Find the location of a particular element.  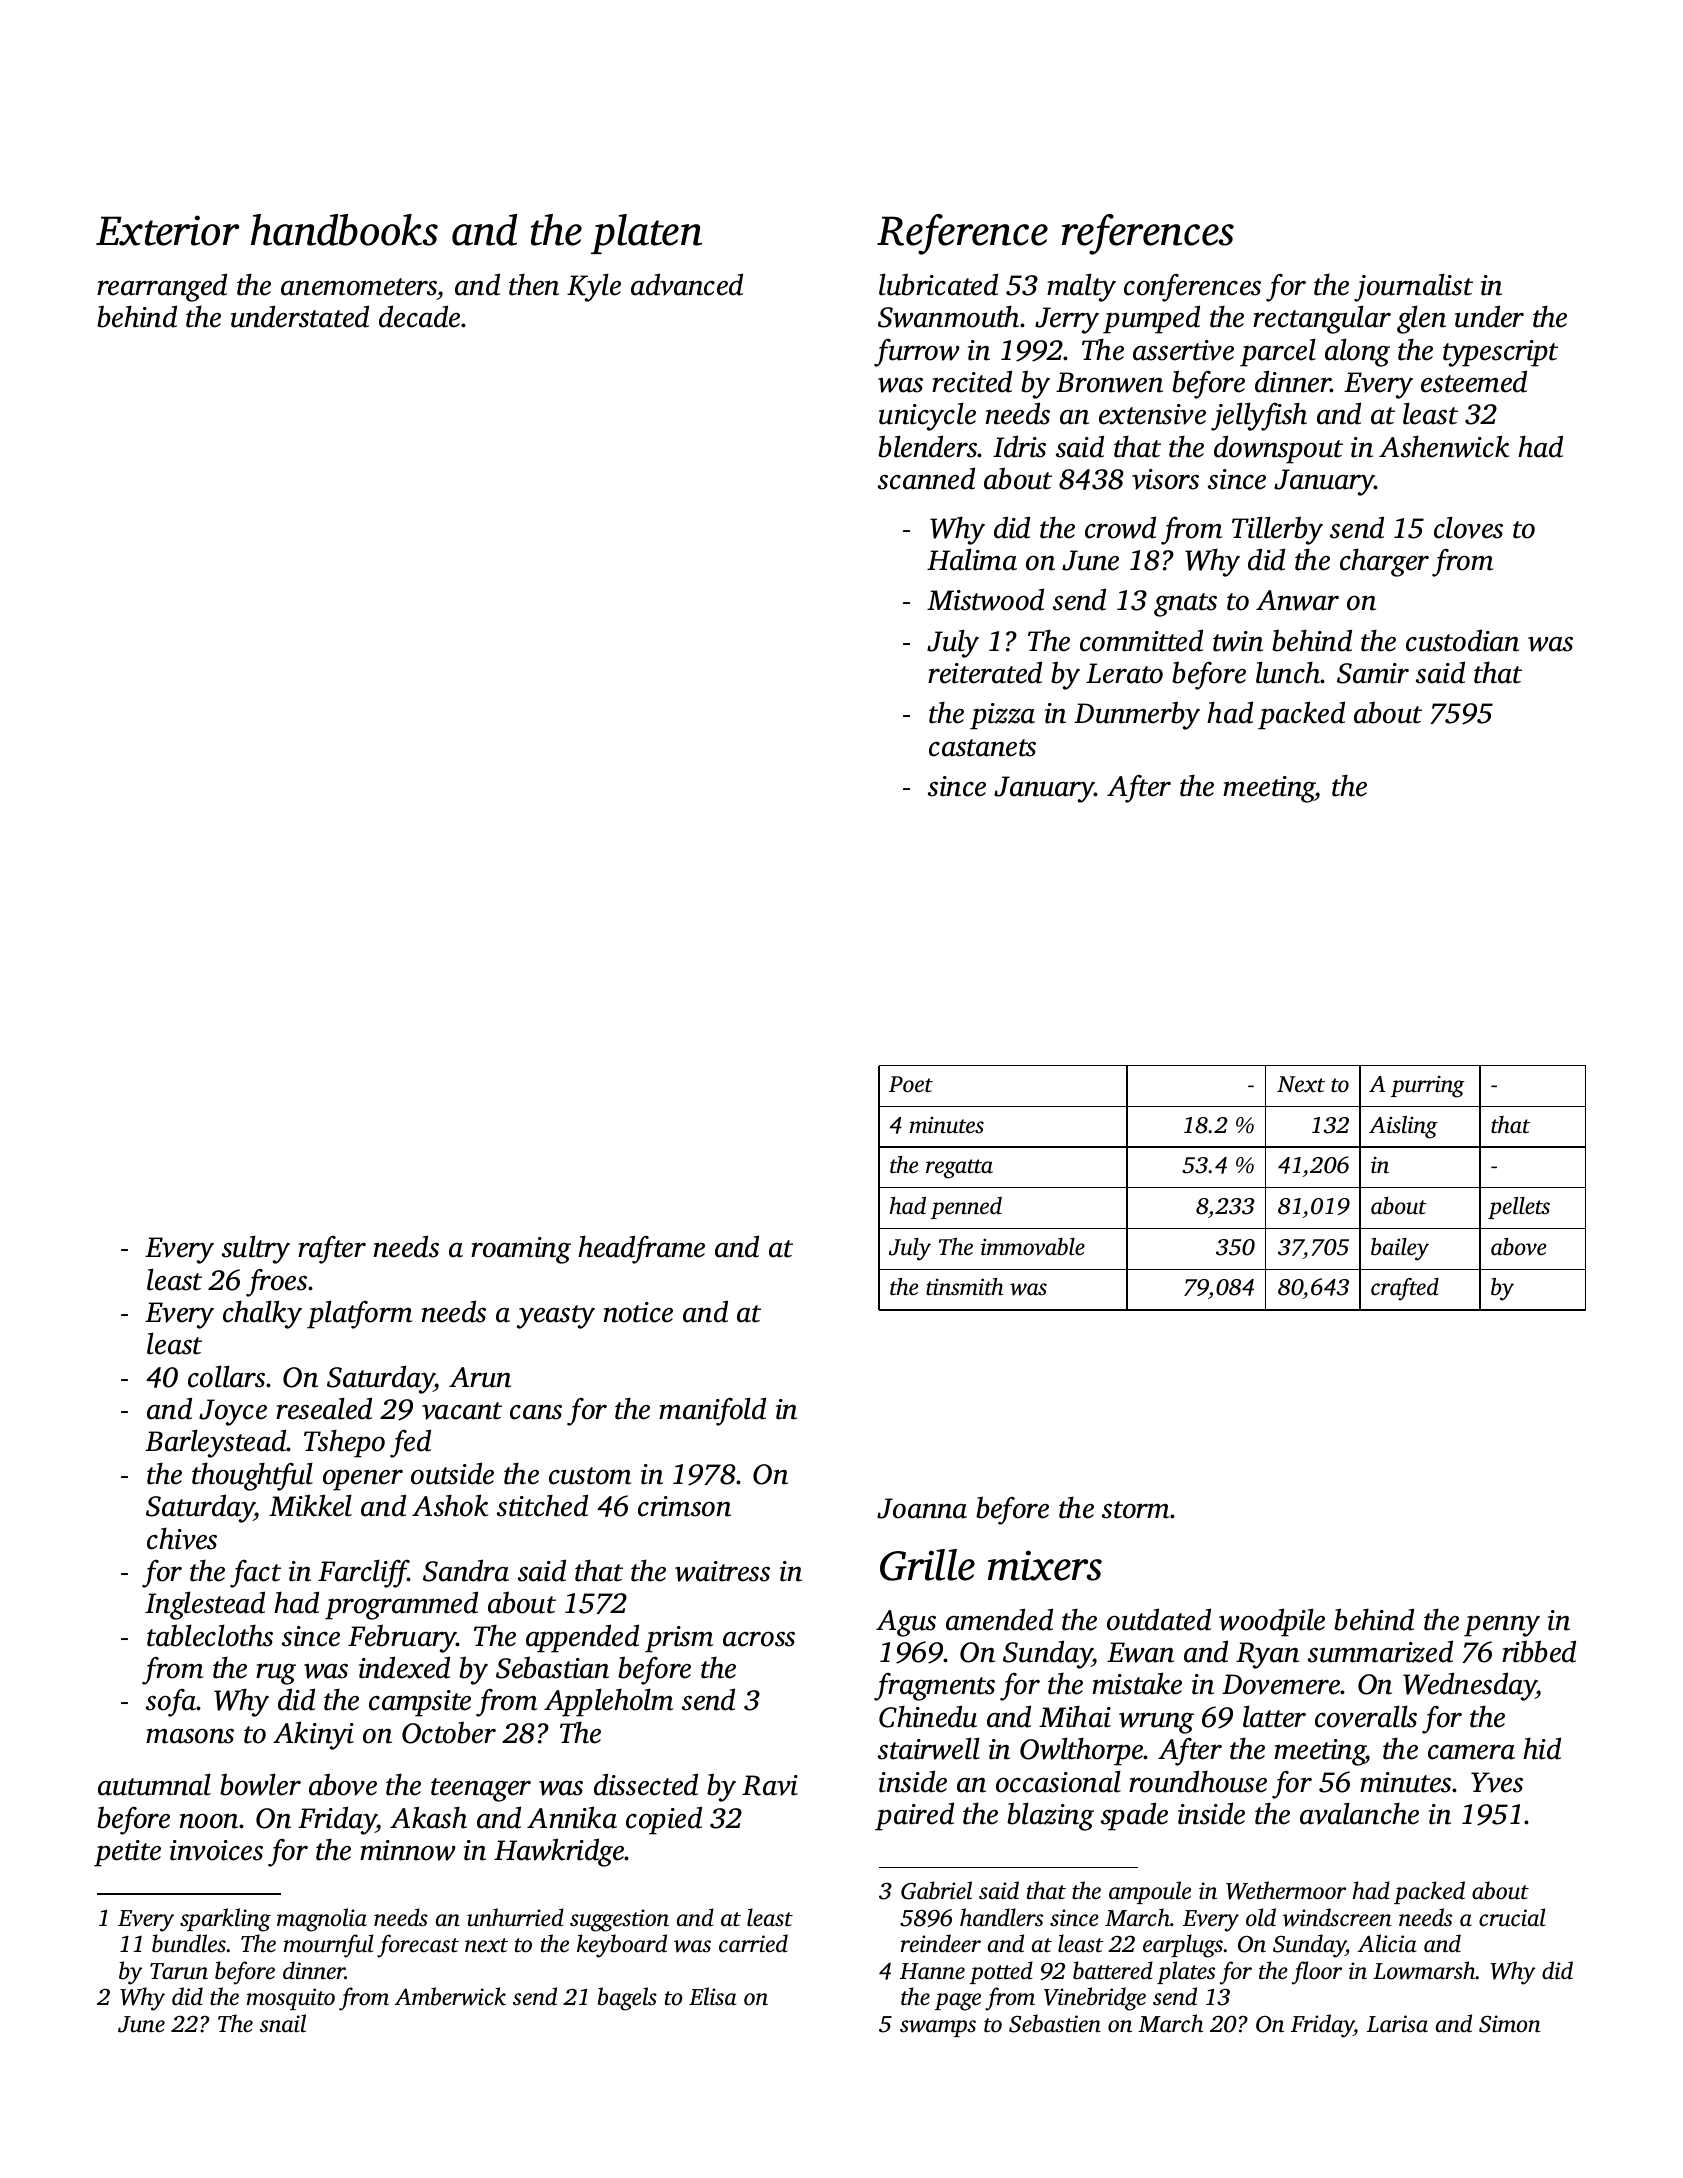

Poet is located at coordinates (911, 1084).
